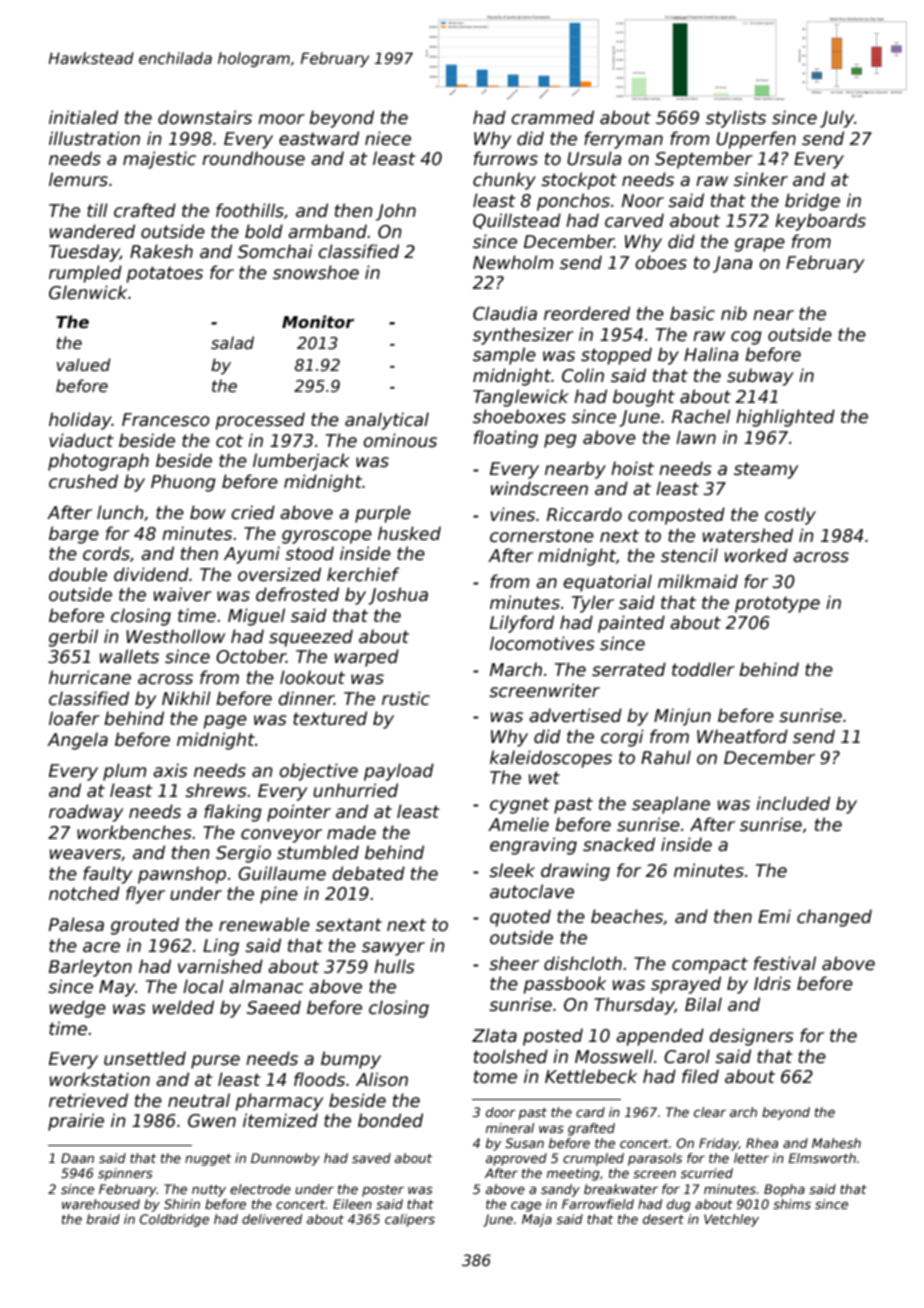 The height and width of the image is (1308, 924). Describe the element at coordinates (272, 1219) in the image. I see `delivered` at that location.
